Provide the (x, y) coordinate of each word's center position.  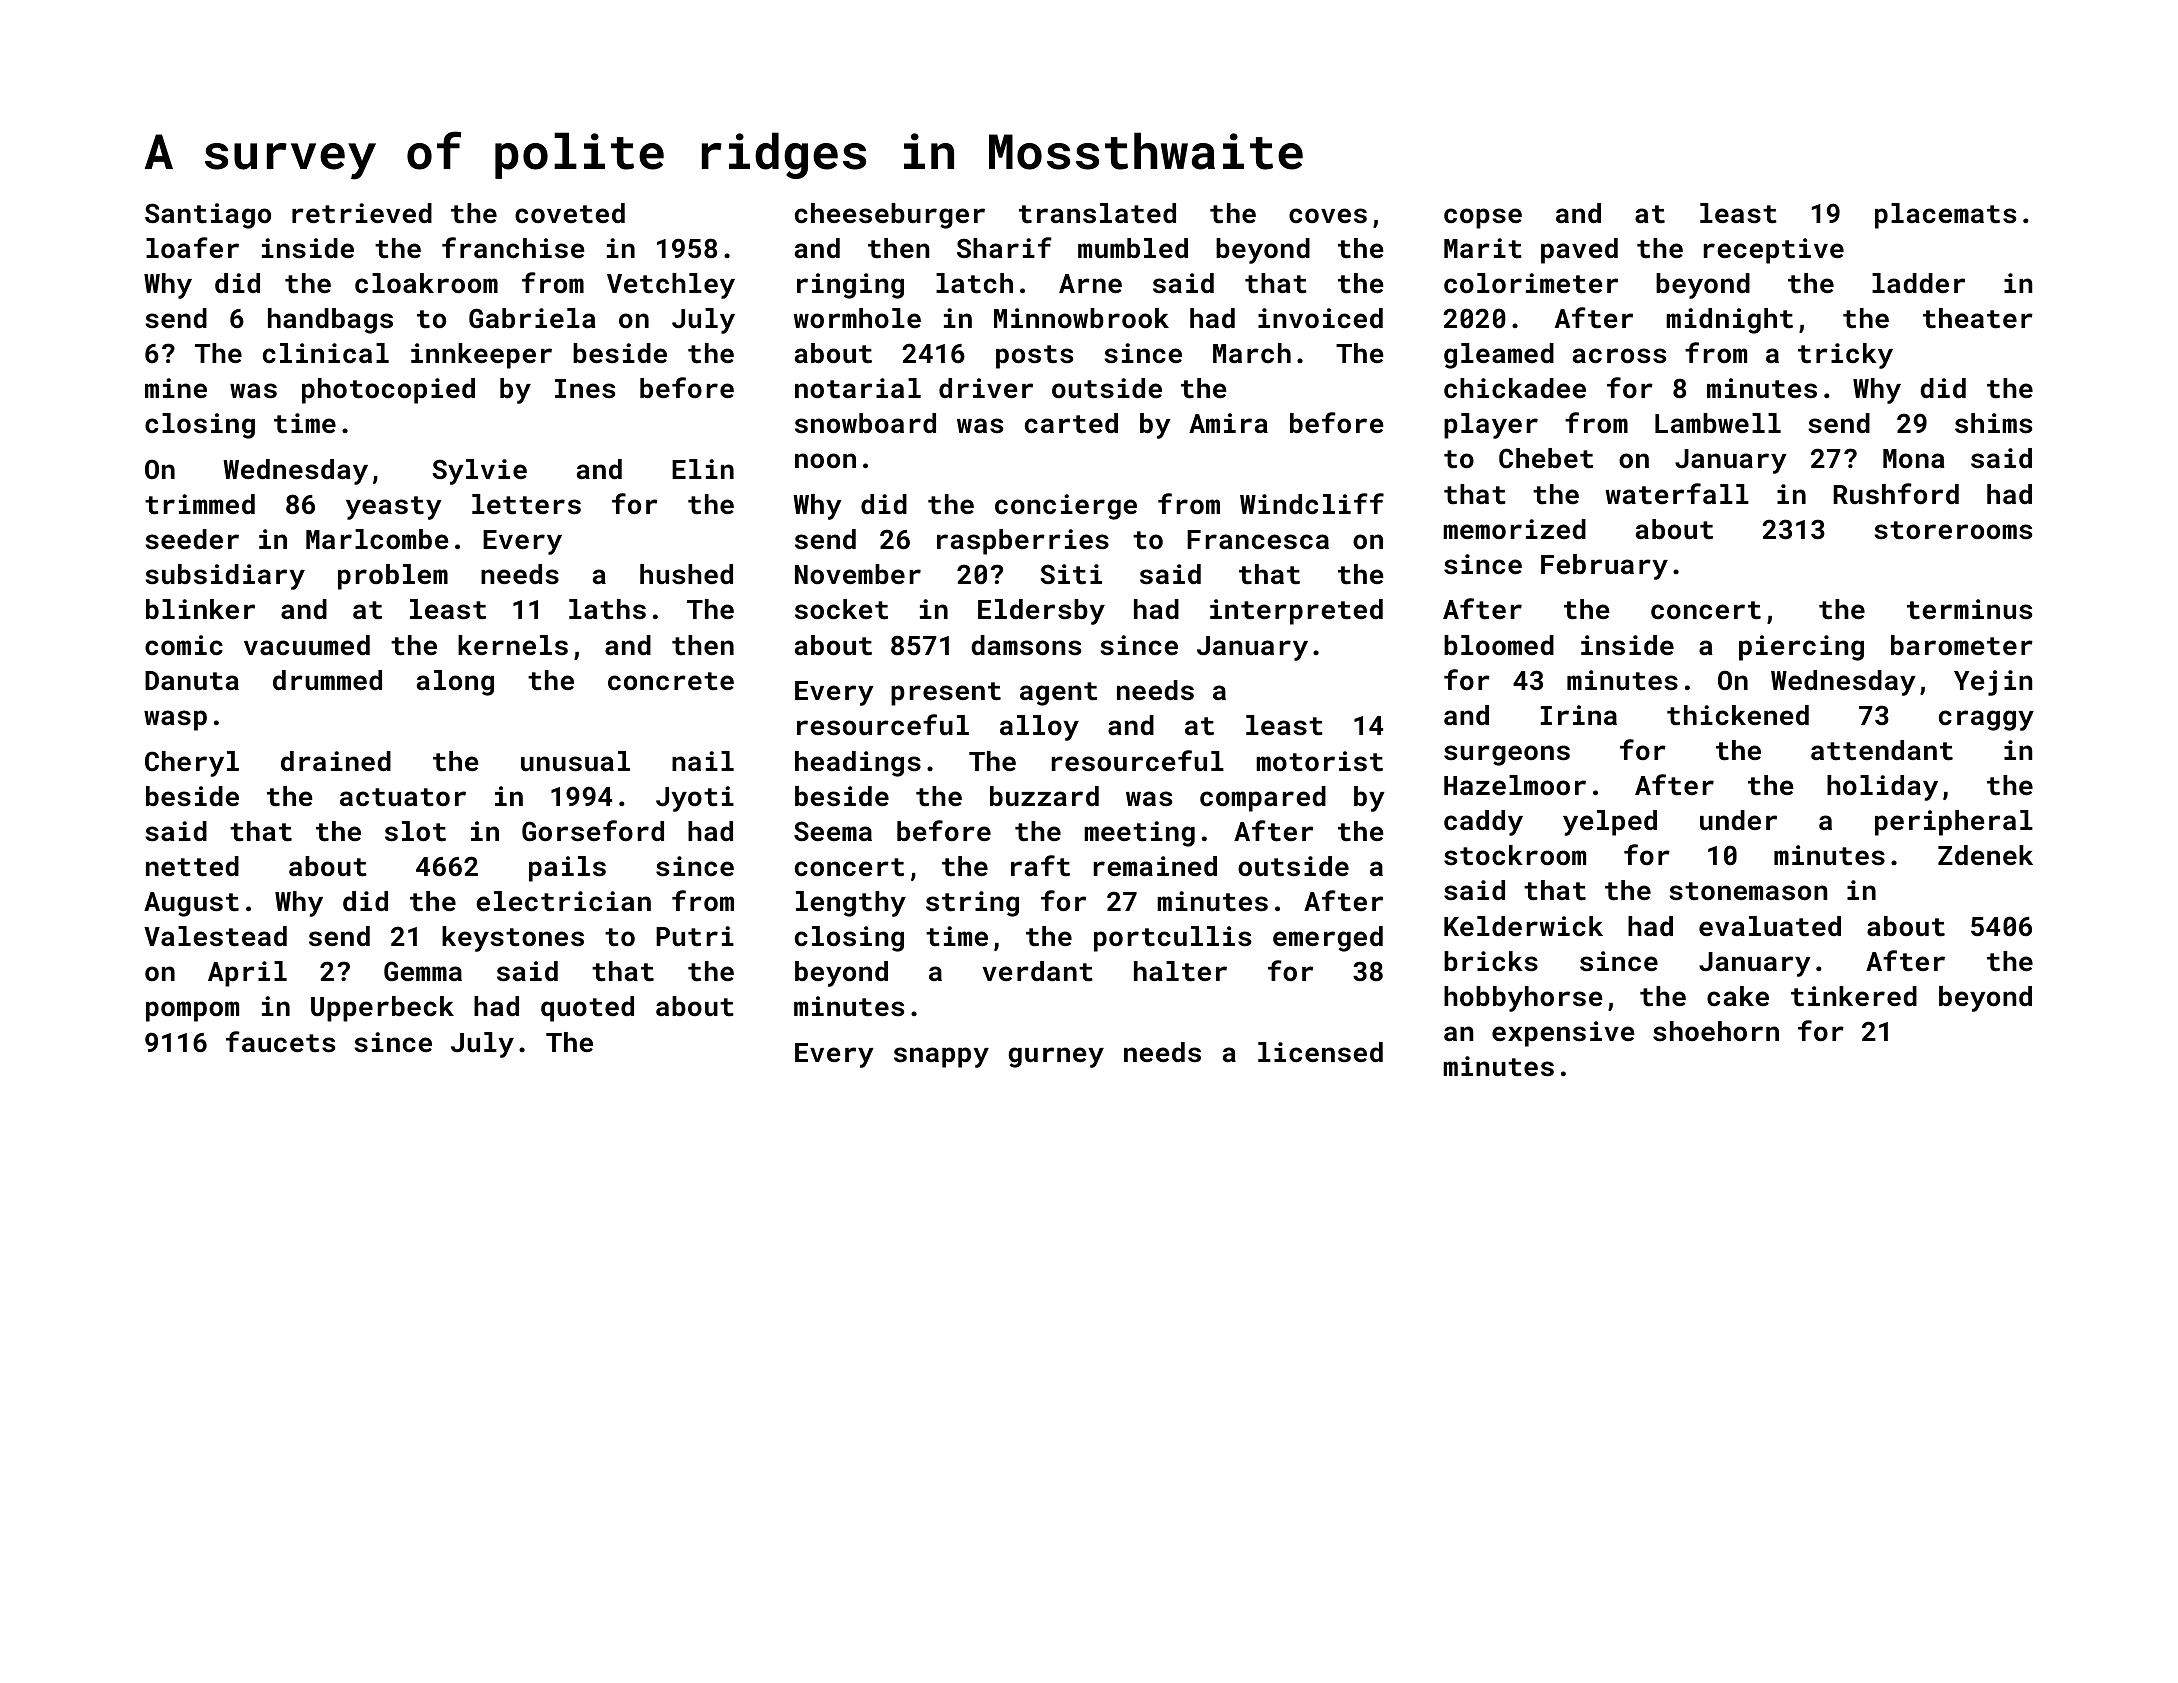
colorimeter (1531, 283)
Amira (1228, 423)
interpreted (1296, 612)
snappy (941, 1057)
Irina (1579, 715)
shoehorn (1716, 1031)
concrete (671, 681)
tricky (1845, 356)
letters (526, 504)
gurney (1056, 1057)
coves (1328, 216)
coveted (570, 213)
